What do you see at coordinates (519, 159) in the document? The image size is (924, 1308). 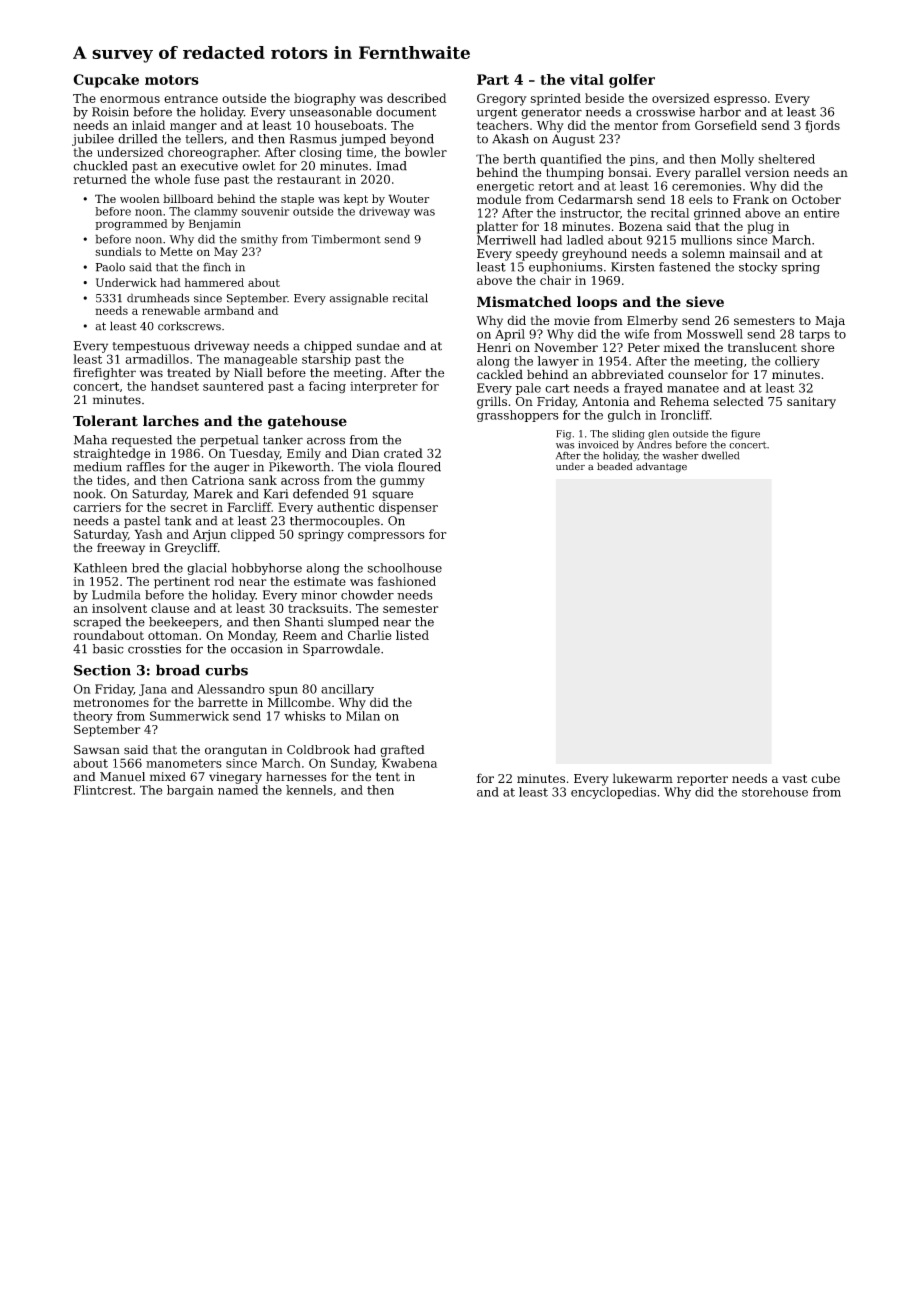 I see `berth` at bounding box center [519, 159].
